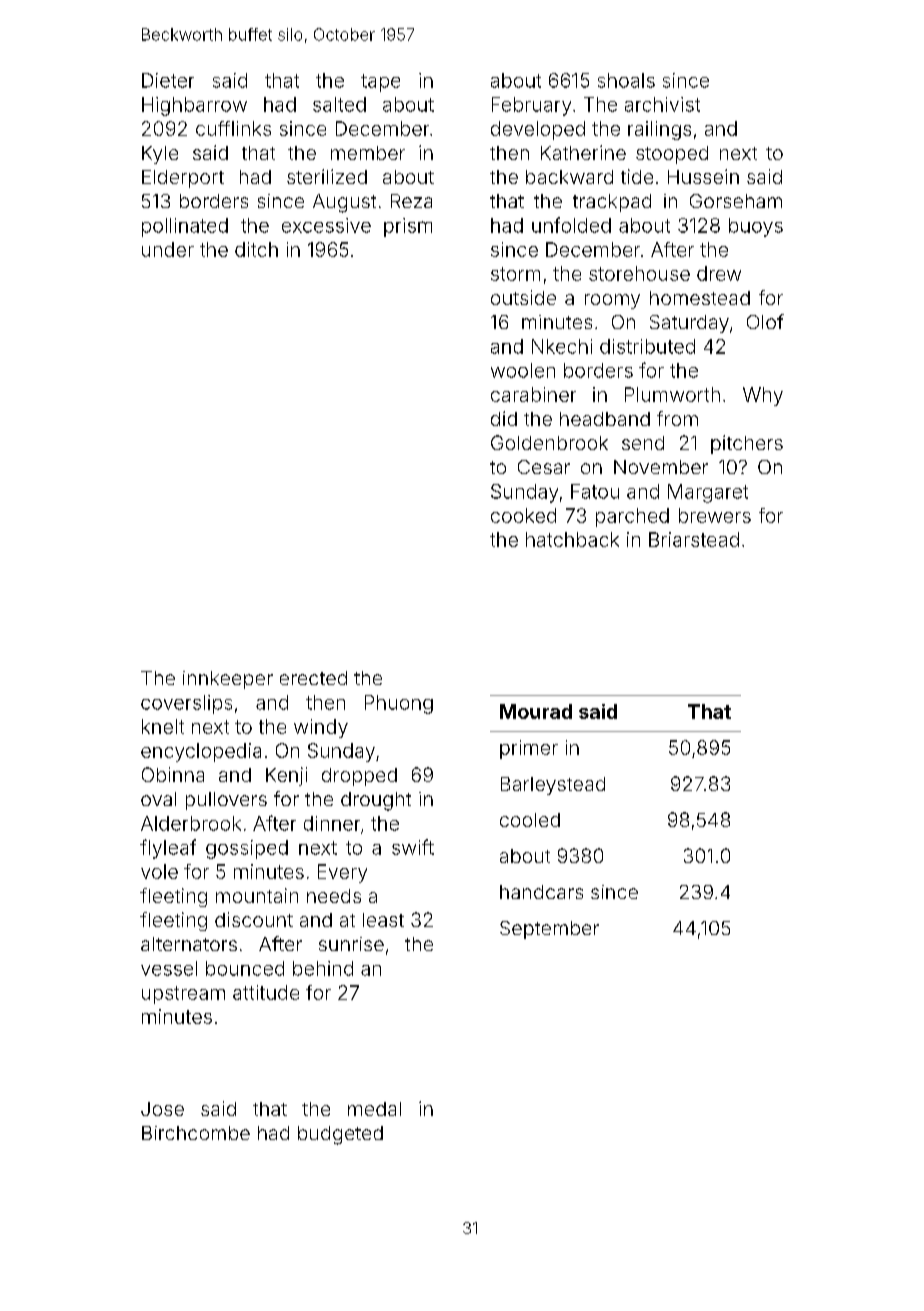  I want to click on shoals, so click(626, 80).
